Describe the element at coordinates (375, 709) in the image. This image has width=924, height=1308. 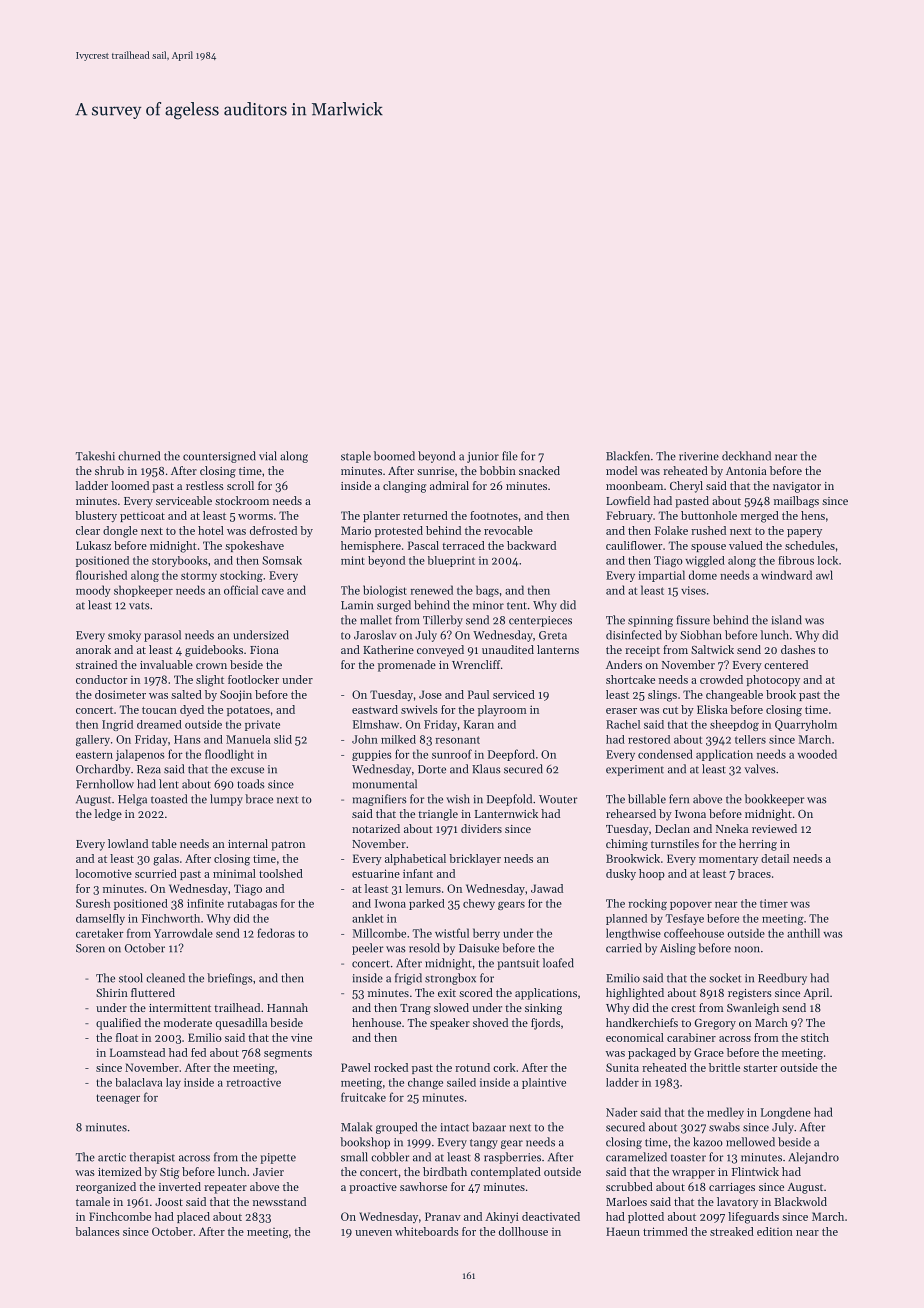
I see `eastward` at that location.
